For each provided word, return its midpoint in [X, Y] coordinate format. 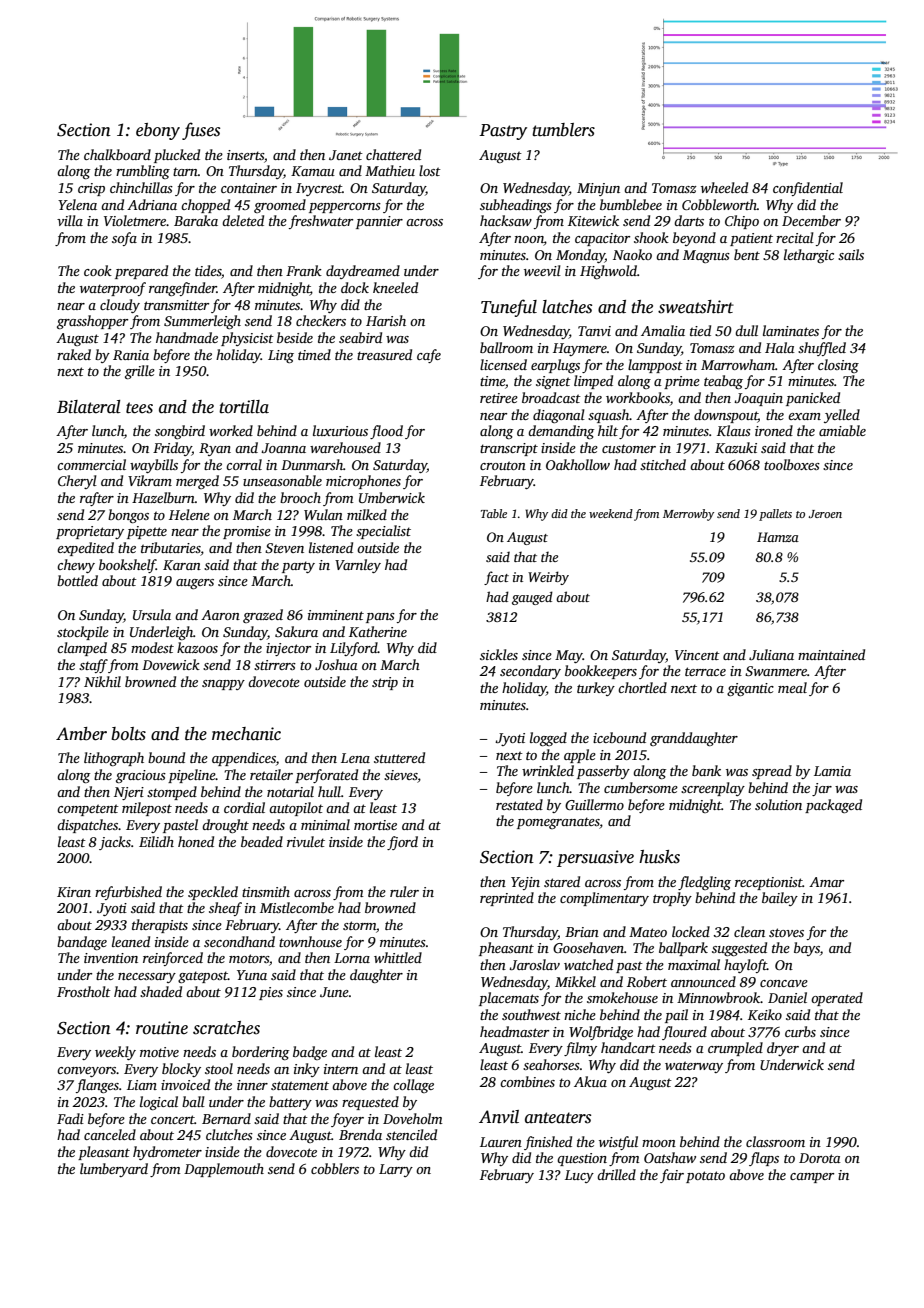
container [249, 188]
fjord [402, 843]
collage [413, 1086]
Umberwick [392, 497]
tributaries [171, 549]
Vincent [697, 655]
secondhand [239, 941]
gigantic [750, 689]
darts [689, 220]
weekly [115, 1053]
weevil [542, 270]
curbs [800, 1031]
